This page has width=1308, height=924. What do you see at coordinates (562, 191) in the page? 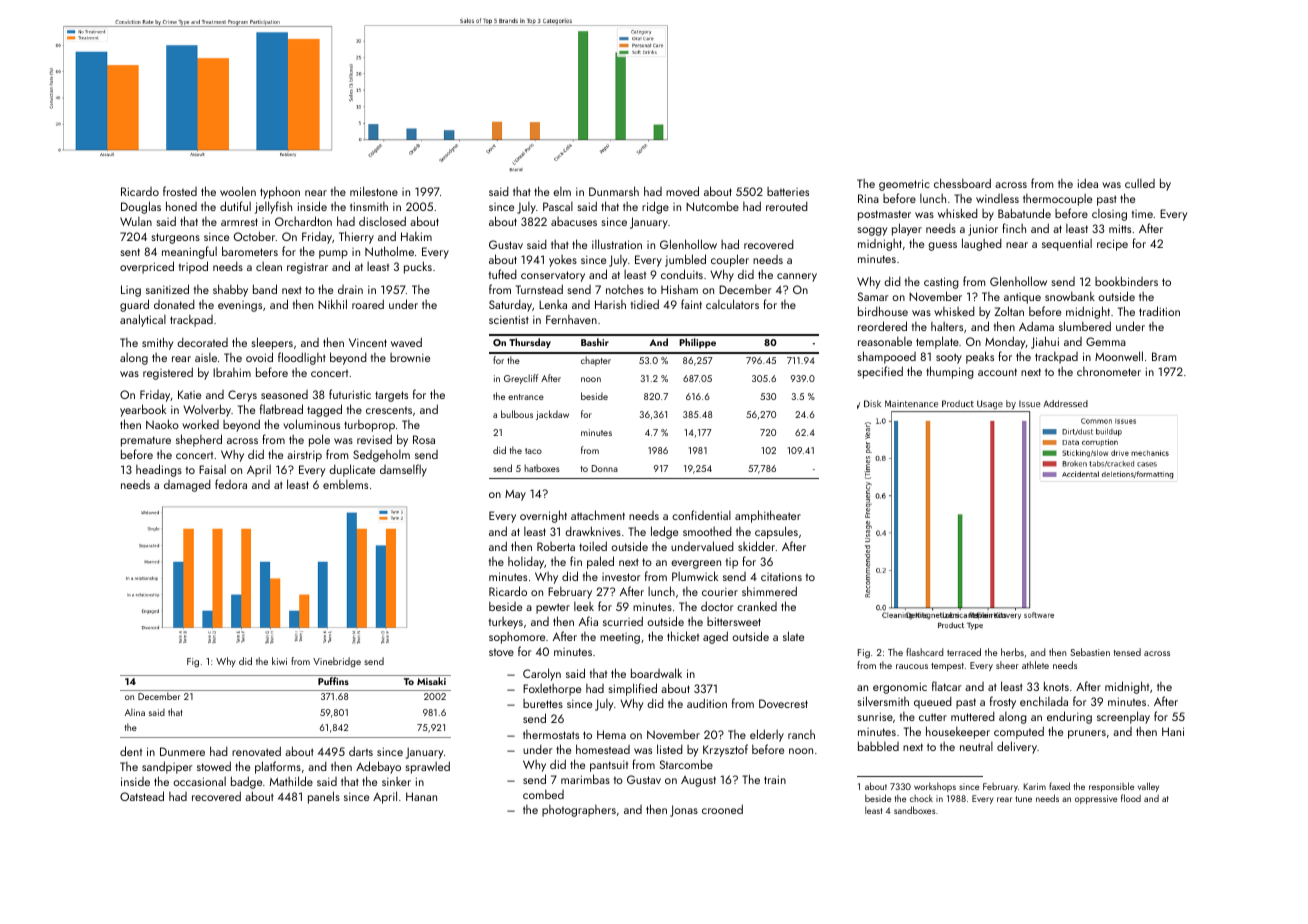
I see `elm` at bounding box center [562, 191].
